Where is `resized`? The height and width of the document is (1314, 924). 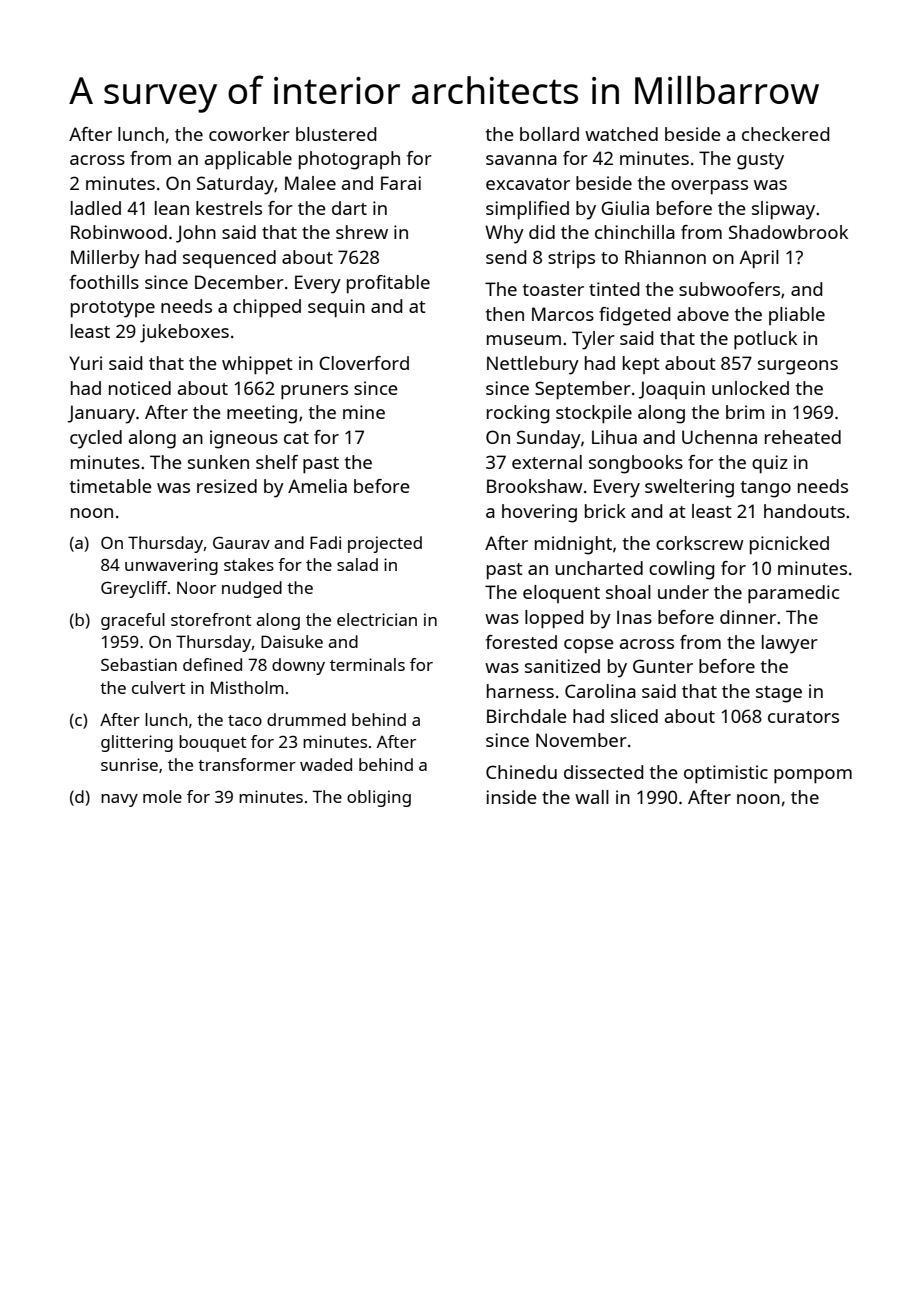 resized is located at coordinates (227, 486).
